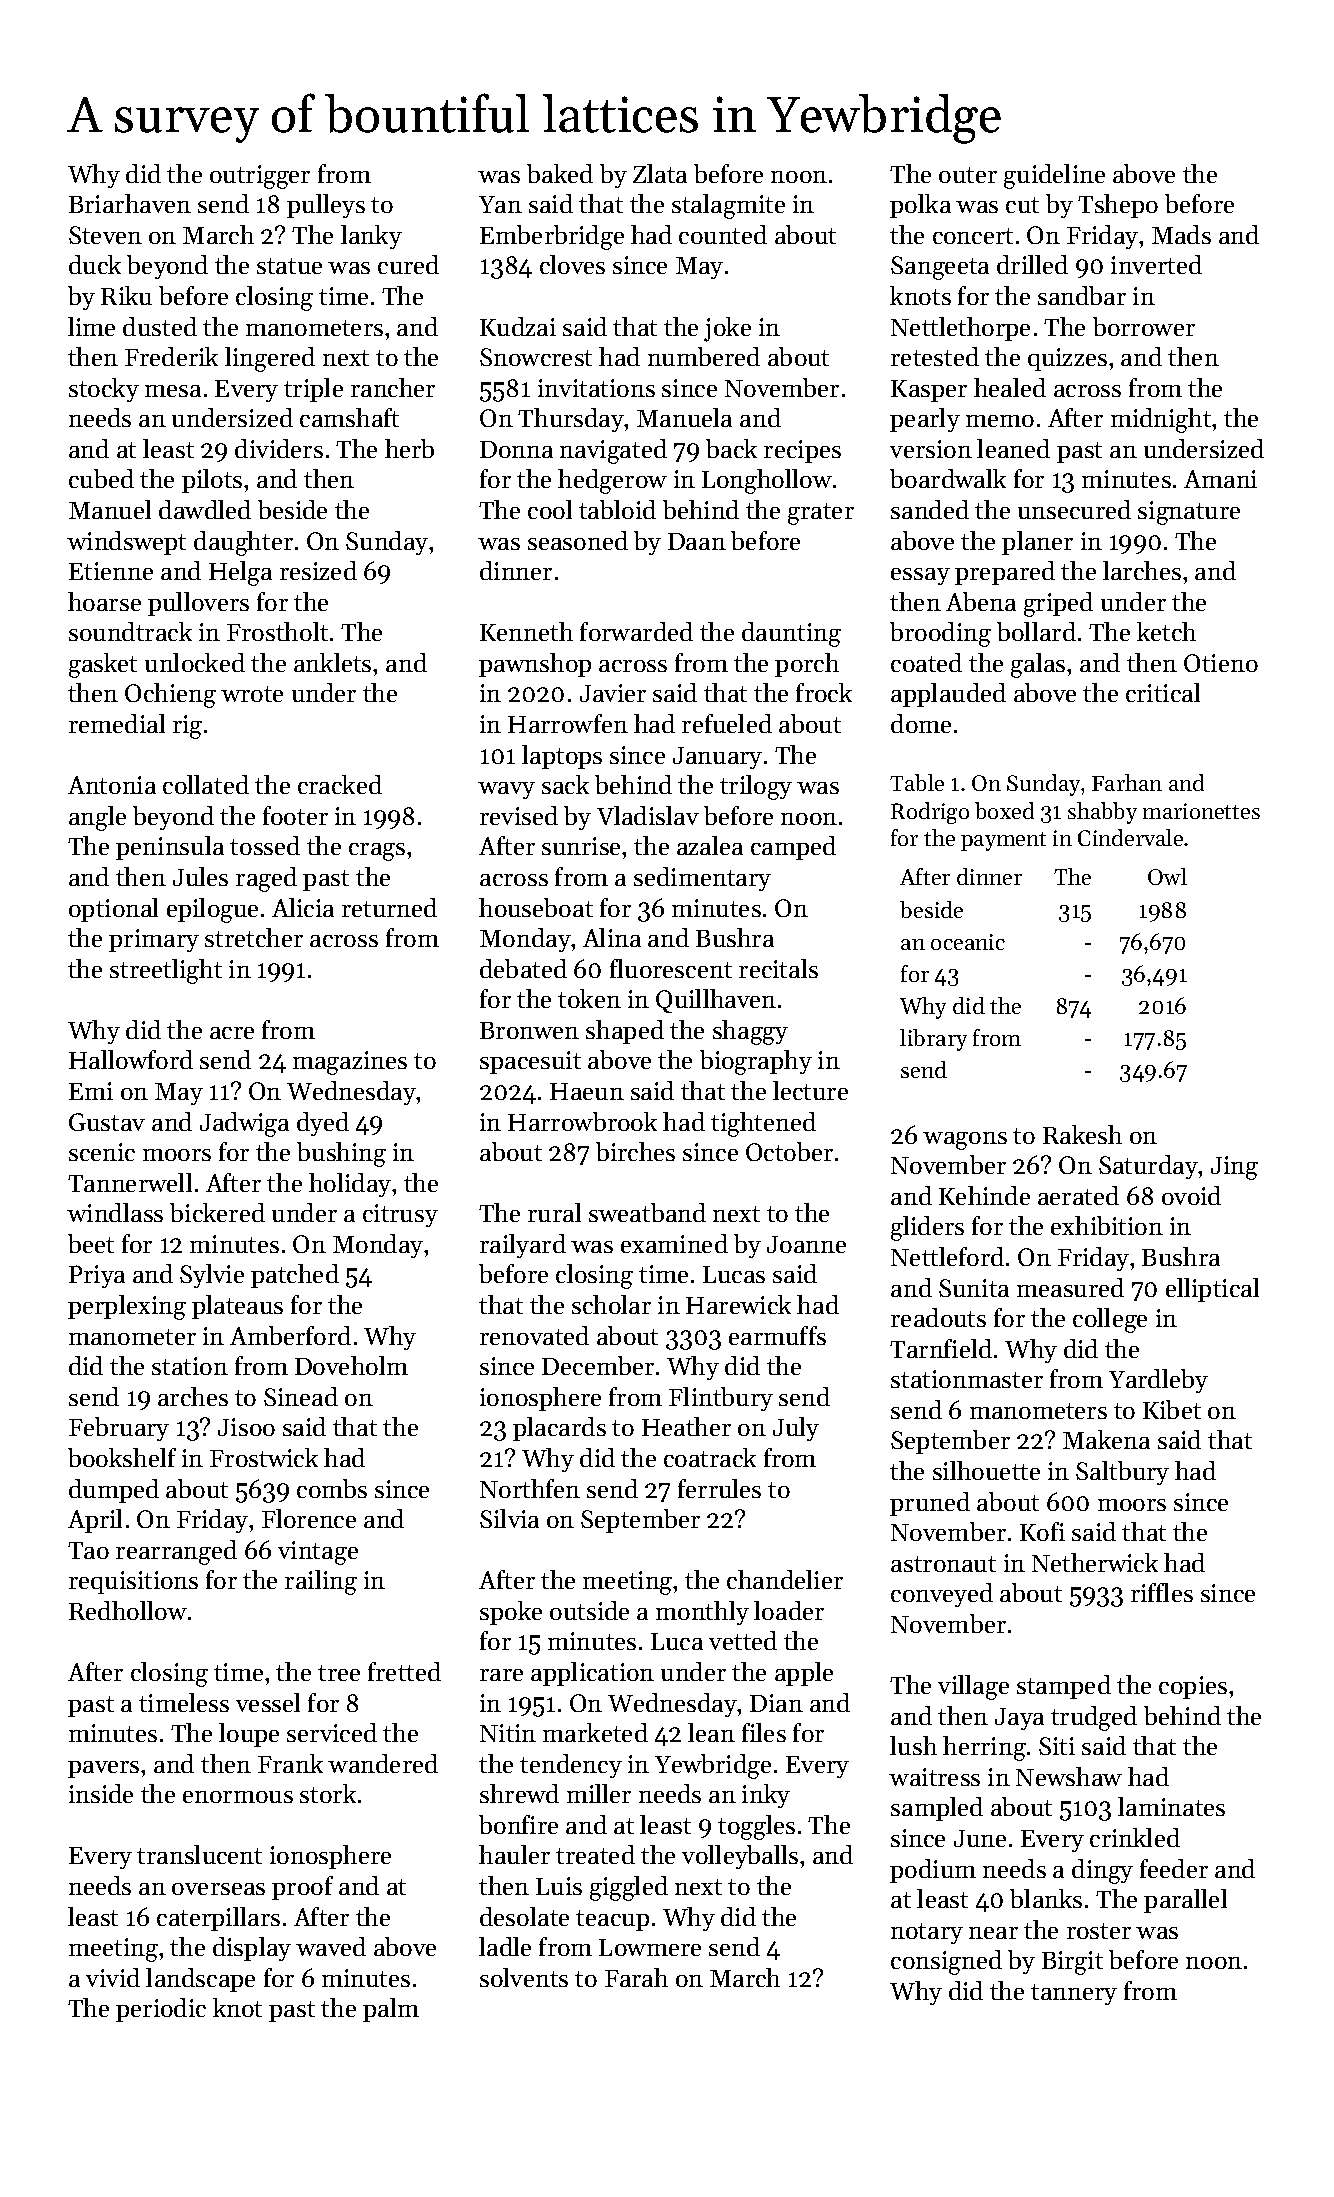 This image has width=1334, height=2197. Describe the element at coordinates (523, 1246) in the image. I see `railyard` at that location.
